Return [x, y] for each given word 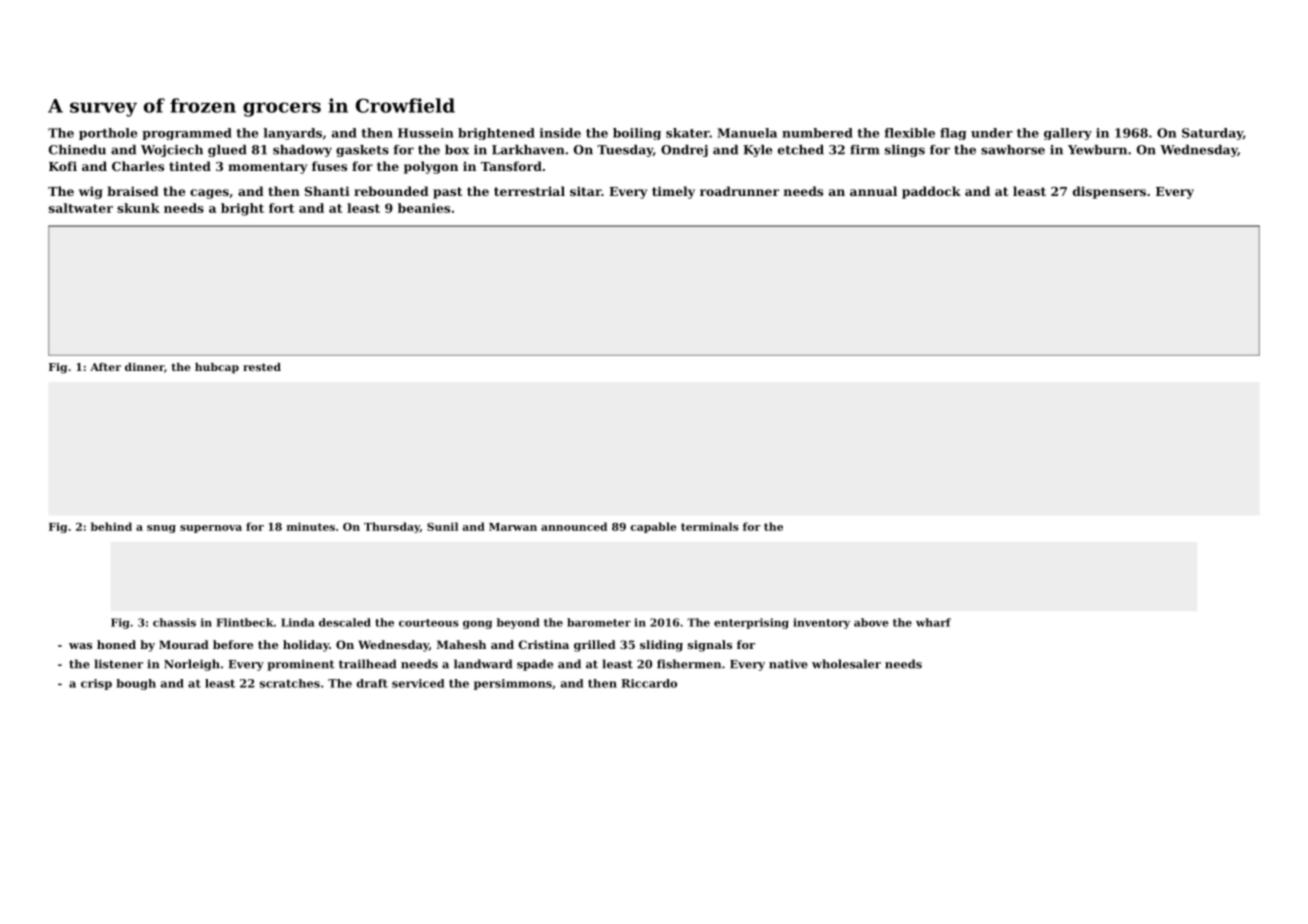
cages [209, 194]
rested [262, 367]
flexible [909, 133]
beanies [424, 208]
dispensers [1109, 192]
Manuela [747, 133]
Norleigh [192, 665]
